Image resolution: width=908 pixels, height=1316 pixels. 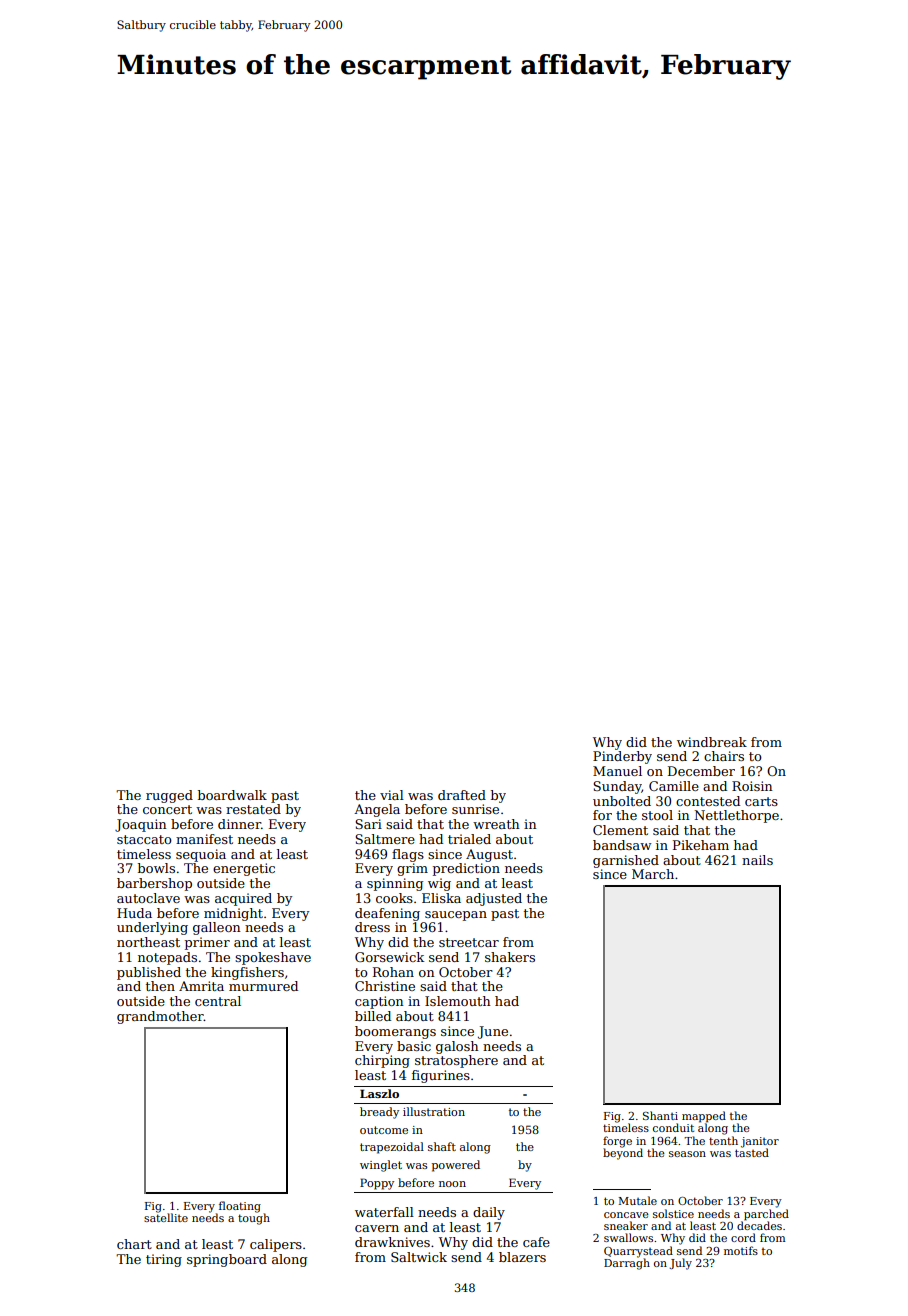 What do you see at coordinates (160, 1017) in the image?
I see `grandmother` at bounding box center [160, 1017].
